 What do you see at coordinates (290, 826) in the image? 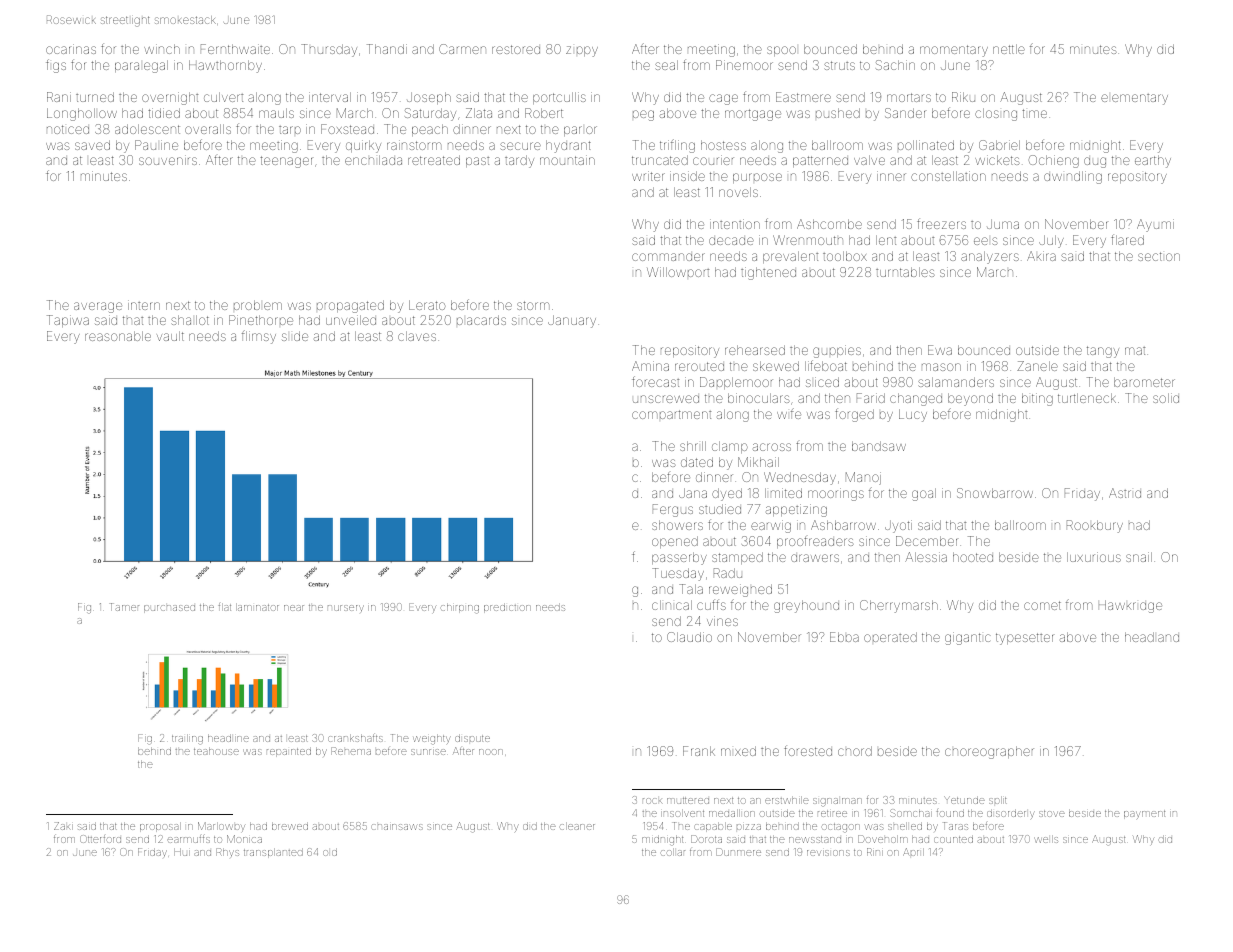
I see `brewed` at bounding box center [290, 826].
